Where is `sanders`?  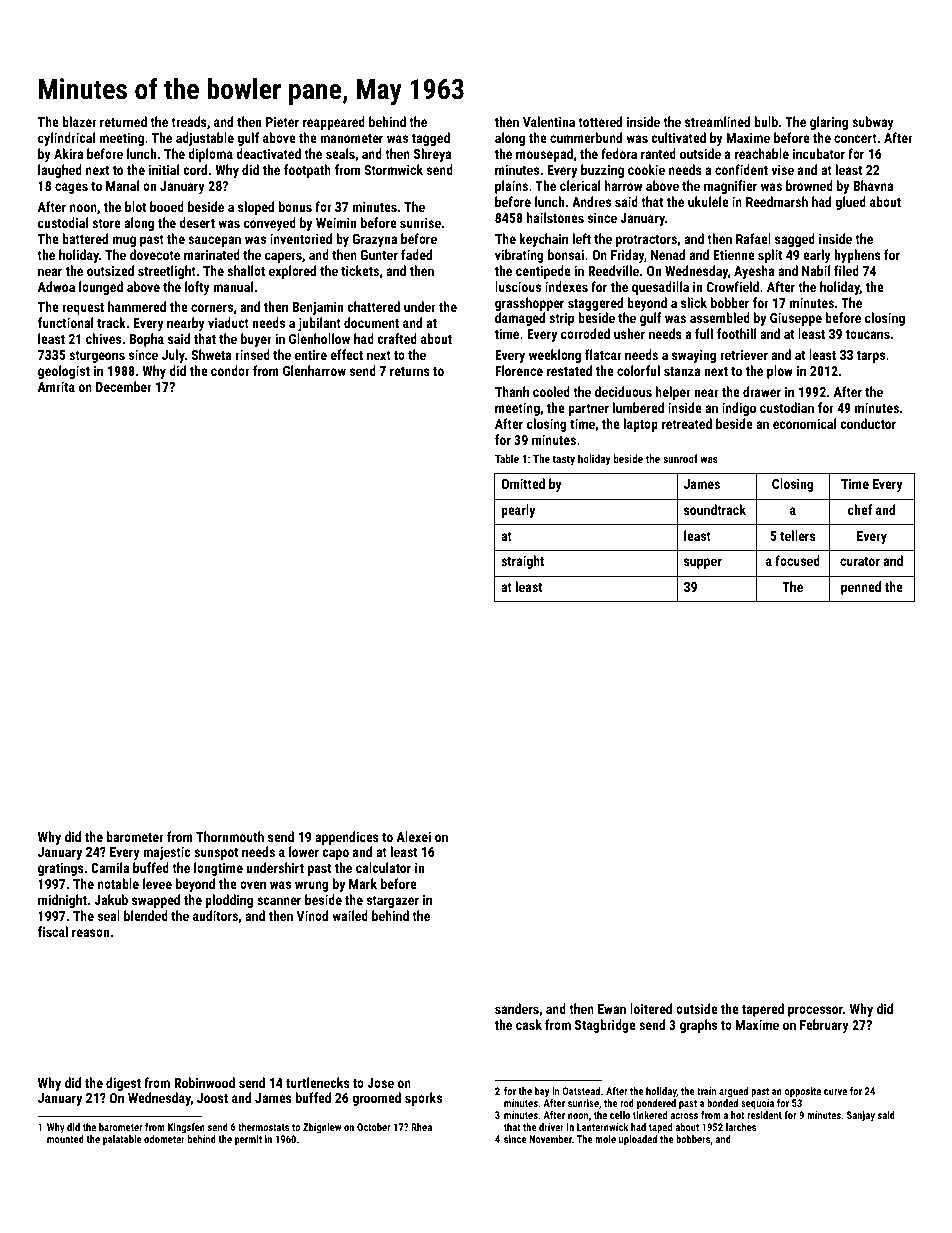 sanders is located at coordinates (517, 1008).
